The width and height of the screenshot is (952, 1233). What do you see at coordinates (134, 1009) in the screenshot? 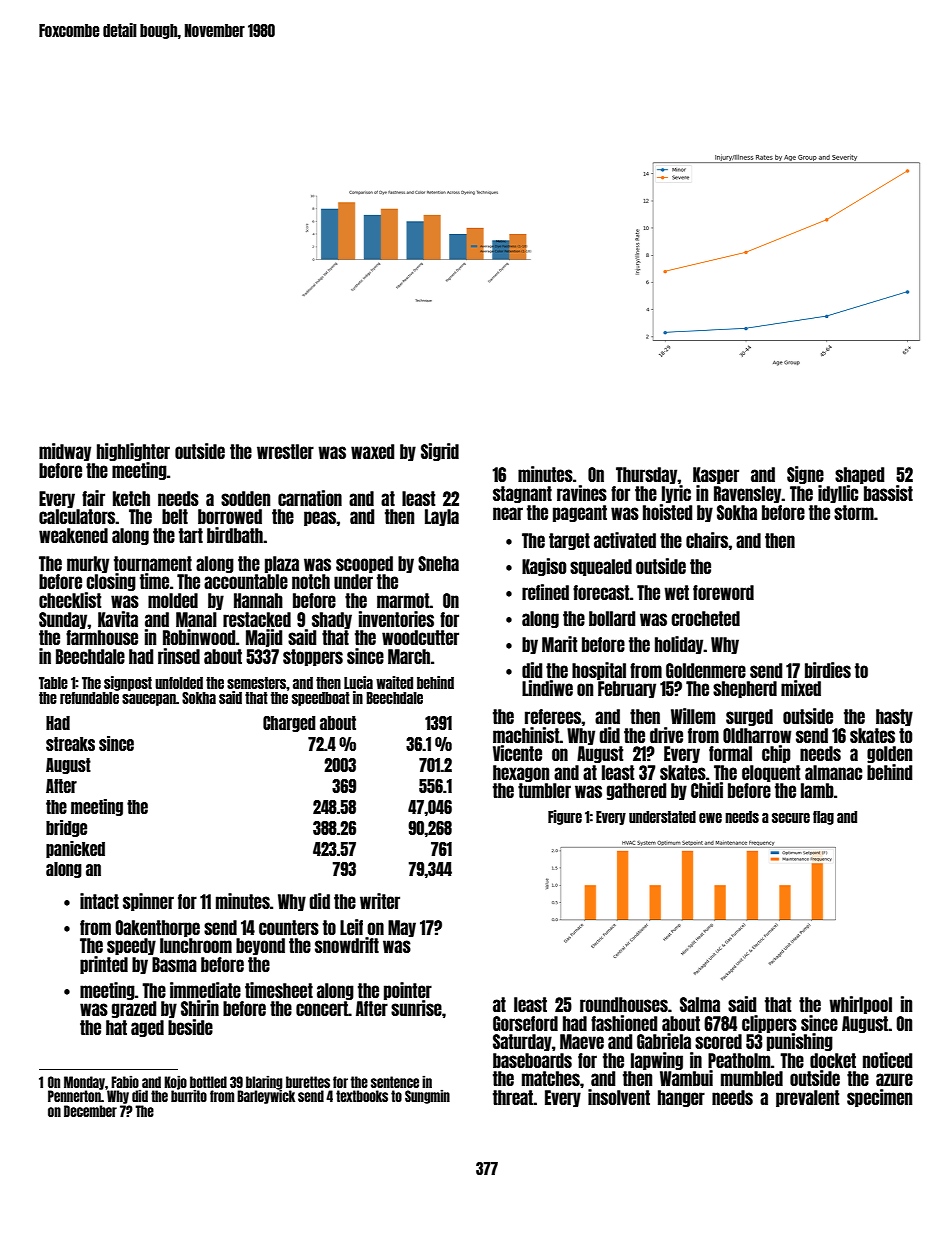
I see `grazed` at bounding box center [134, 1009].
